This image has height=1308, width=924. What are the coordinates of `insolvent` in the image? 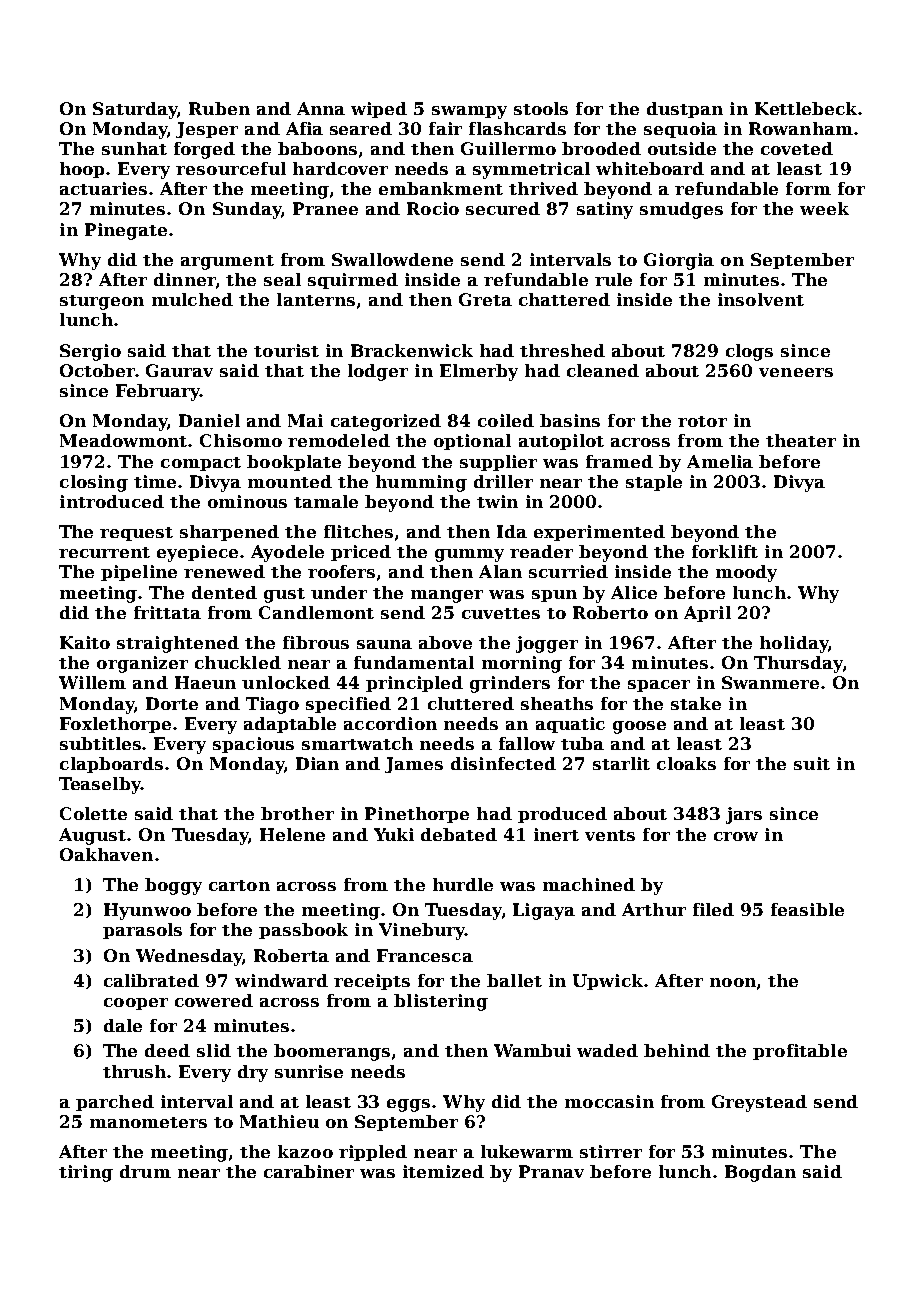 It's located at (761, 299).
